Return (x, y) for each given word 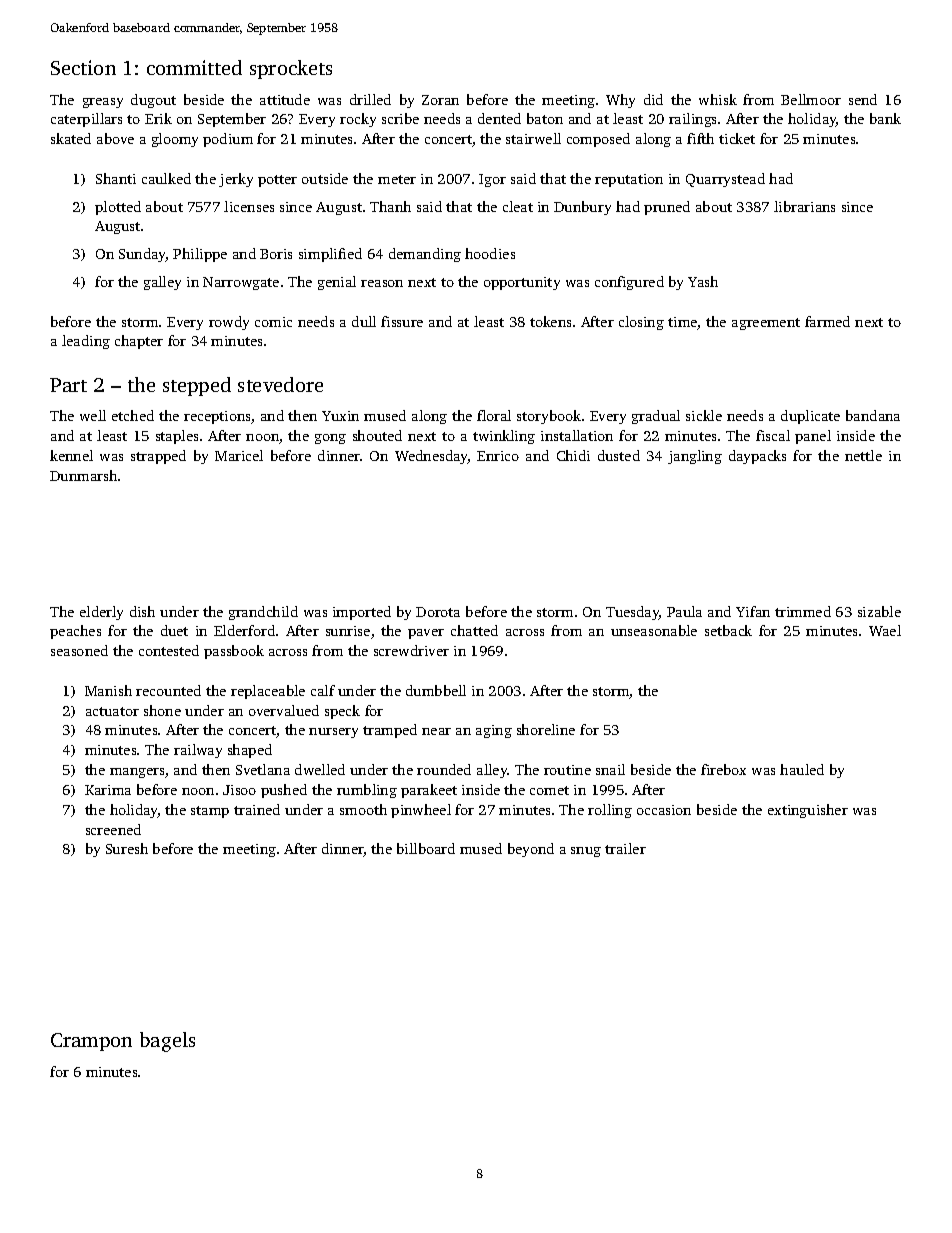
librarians (804, 206)
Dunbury (582, 208)
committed (194, 67)
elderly (101, 613)
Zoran (440, 100)
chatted (474, 630)
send (863, 99)
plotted (118, 208)
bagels (167, 1042)
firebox (723, 769)
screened (113, 829)
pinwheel (421, 811)
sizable (879, 611)
